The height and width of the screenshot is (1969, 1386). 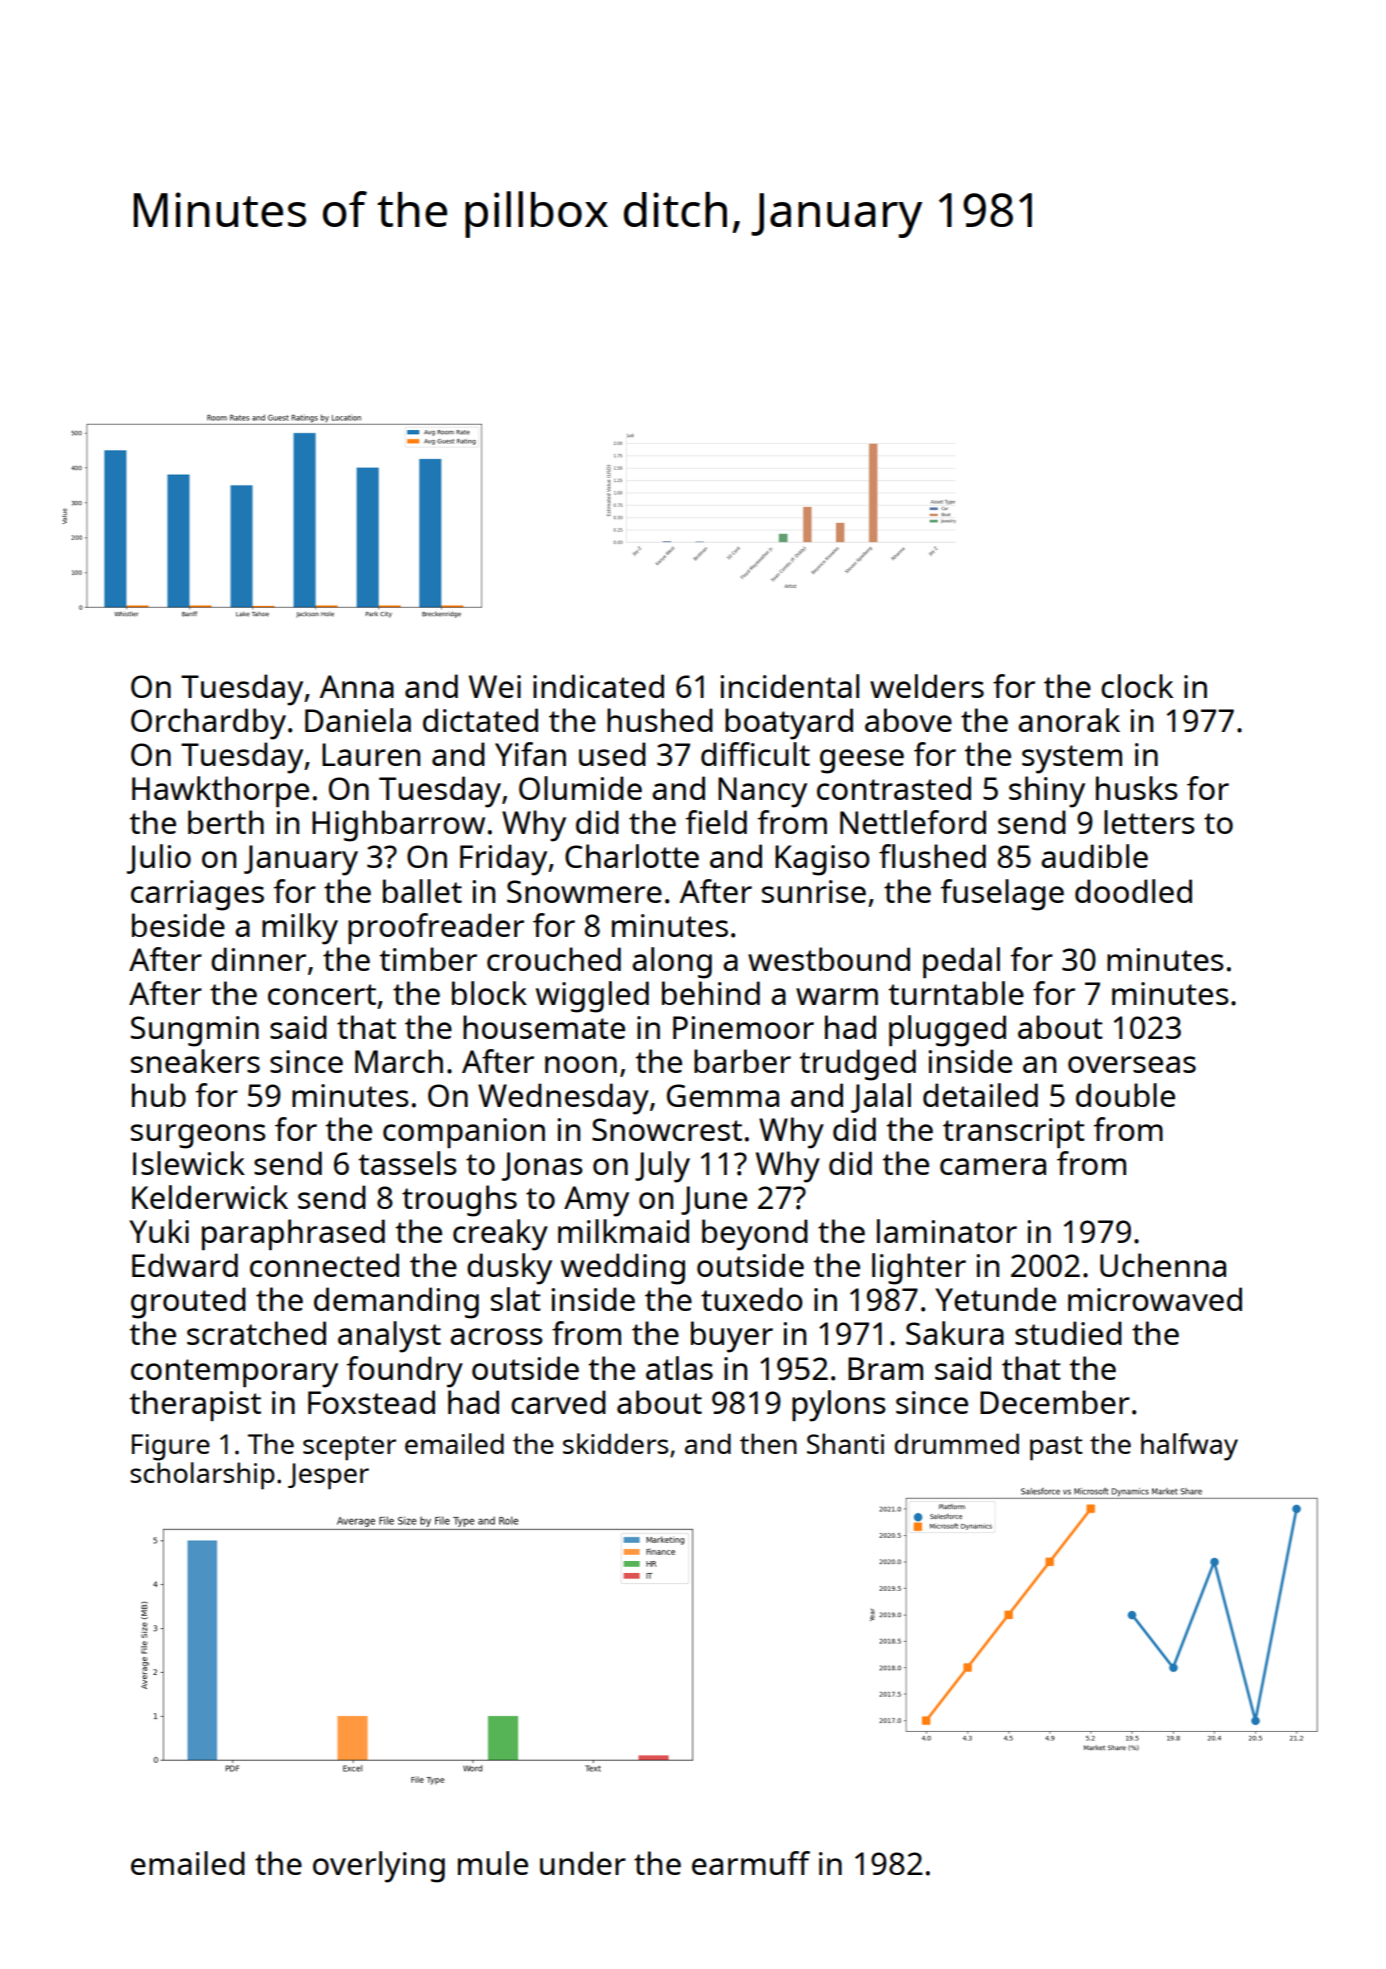 What do you see at coordinates (1125, 1095) in the screenshot?
I see `double` at bounding box center [1125, 1095].
